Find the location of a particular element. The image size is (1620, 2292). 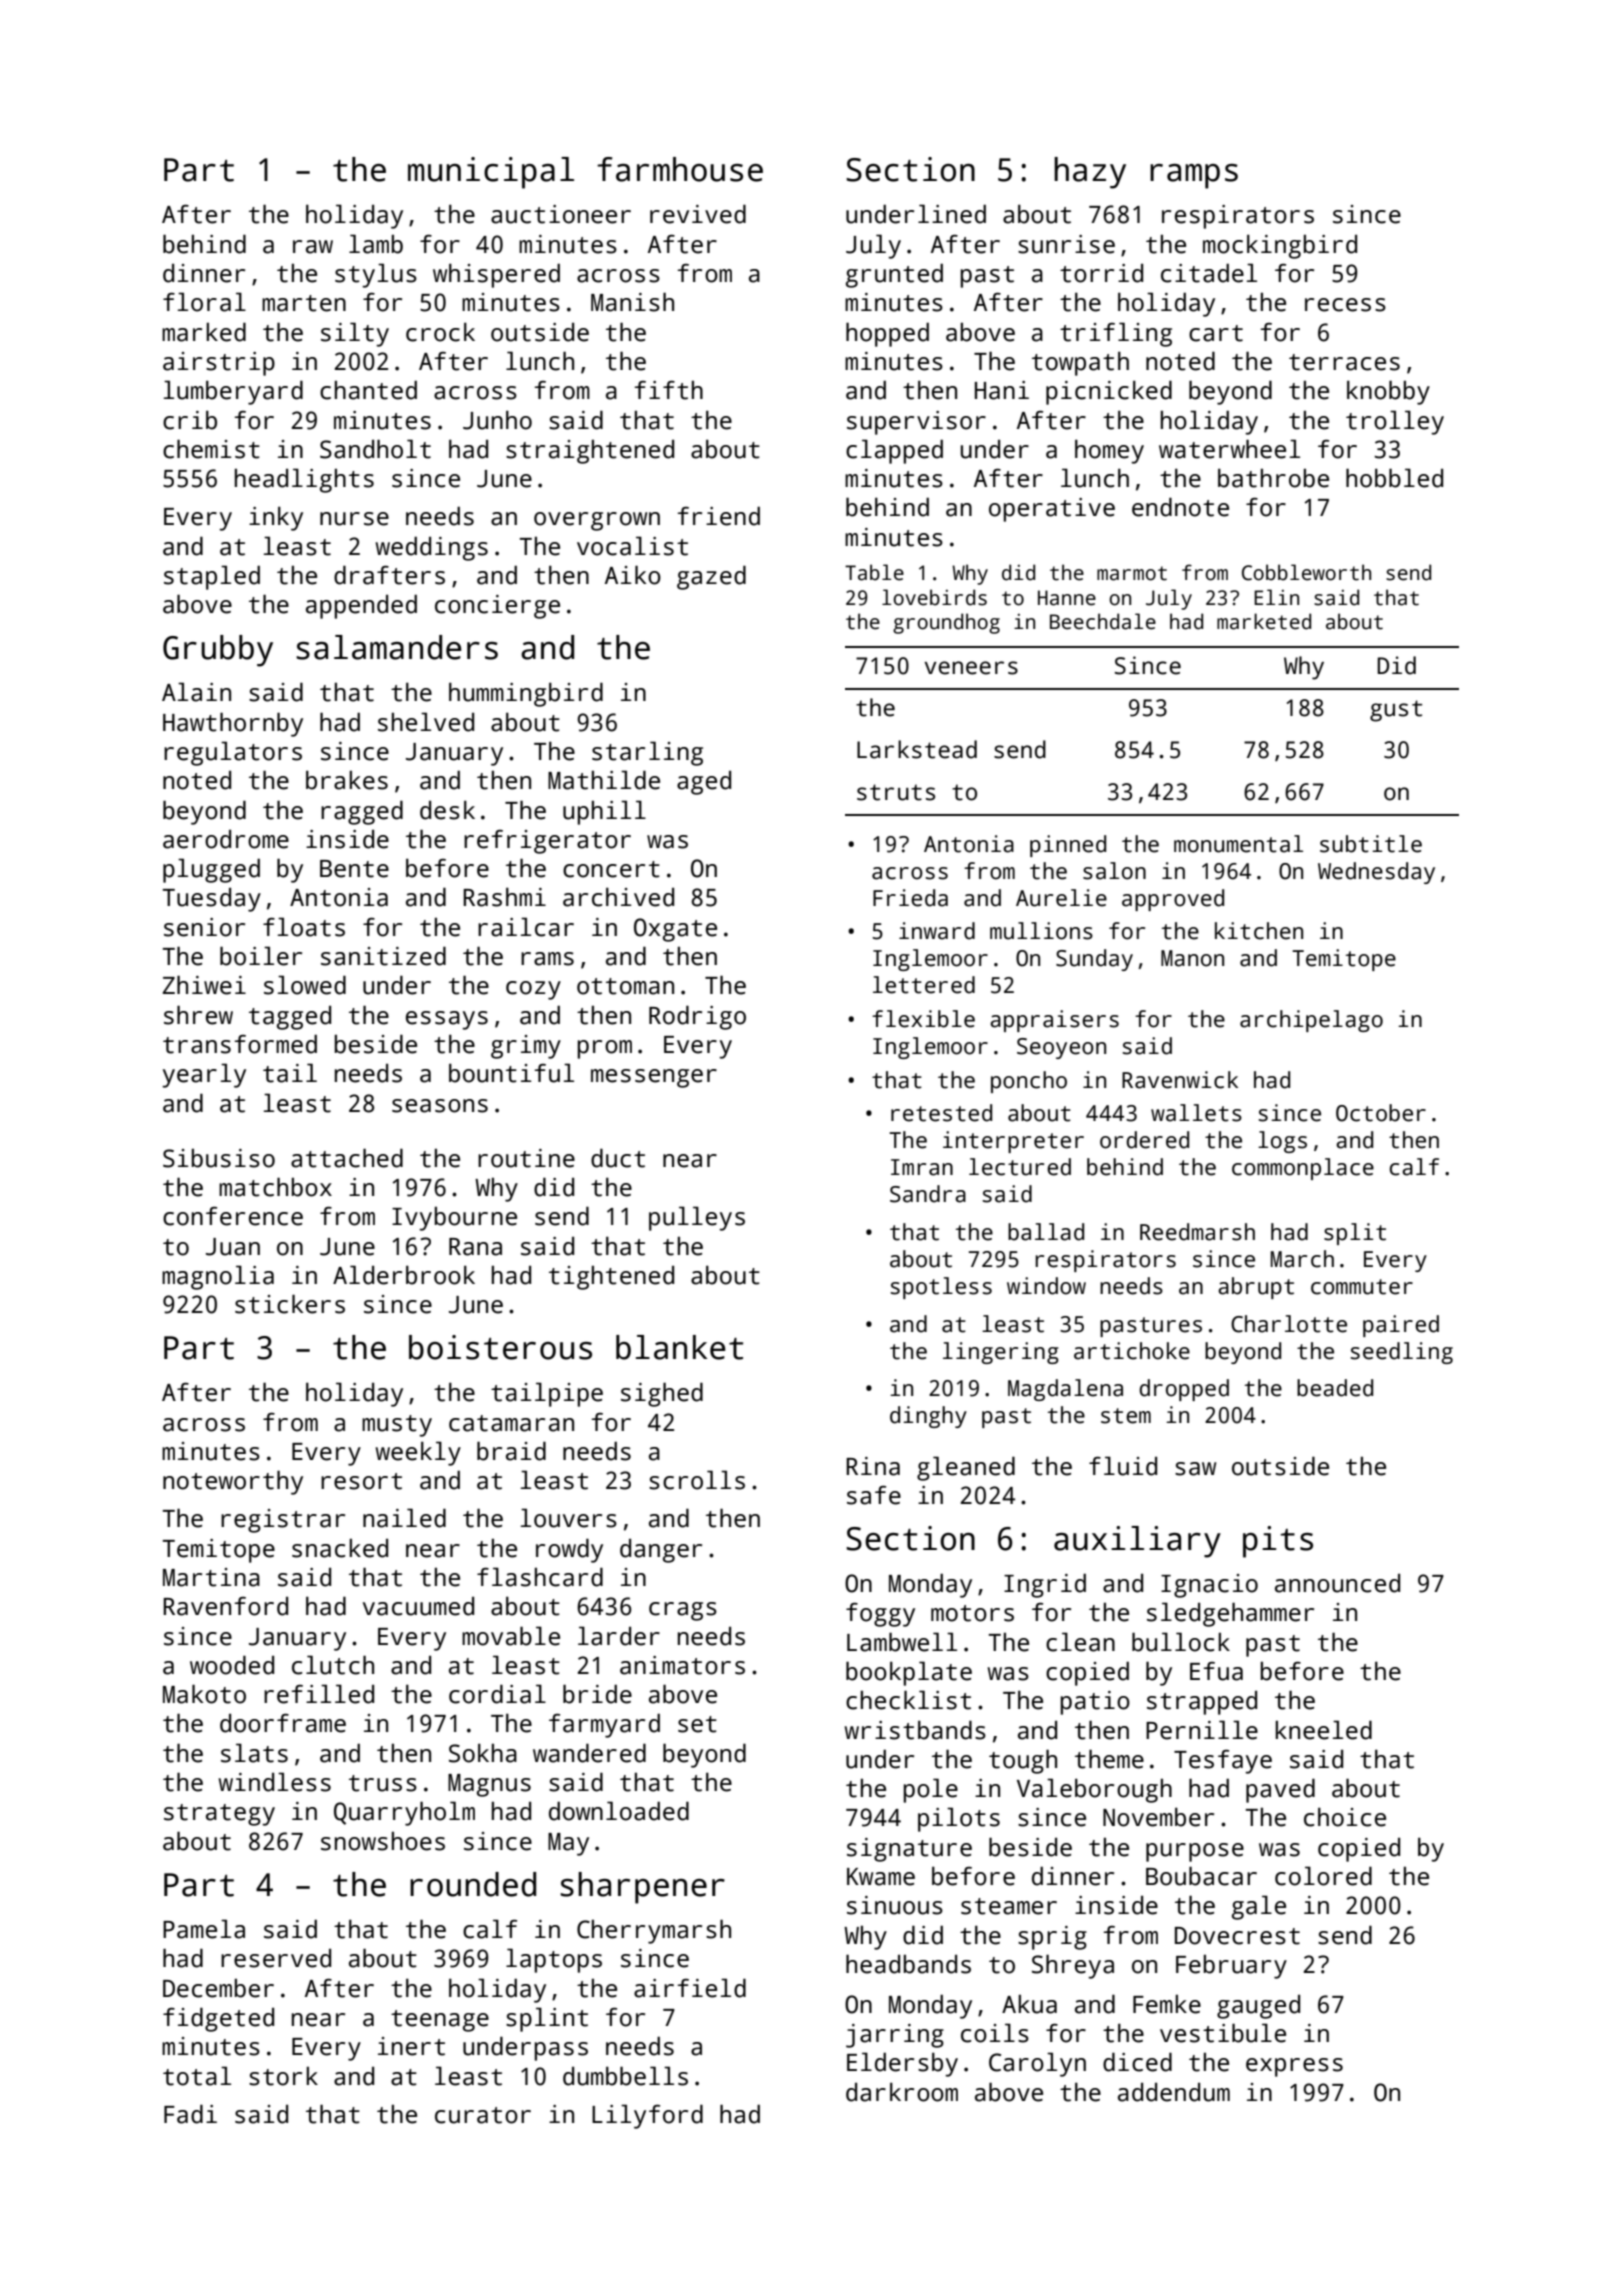

Fadi is located at coordinates (190, 2114).
